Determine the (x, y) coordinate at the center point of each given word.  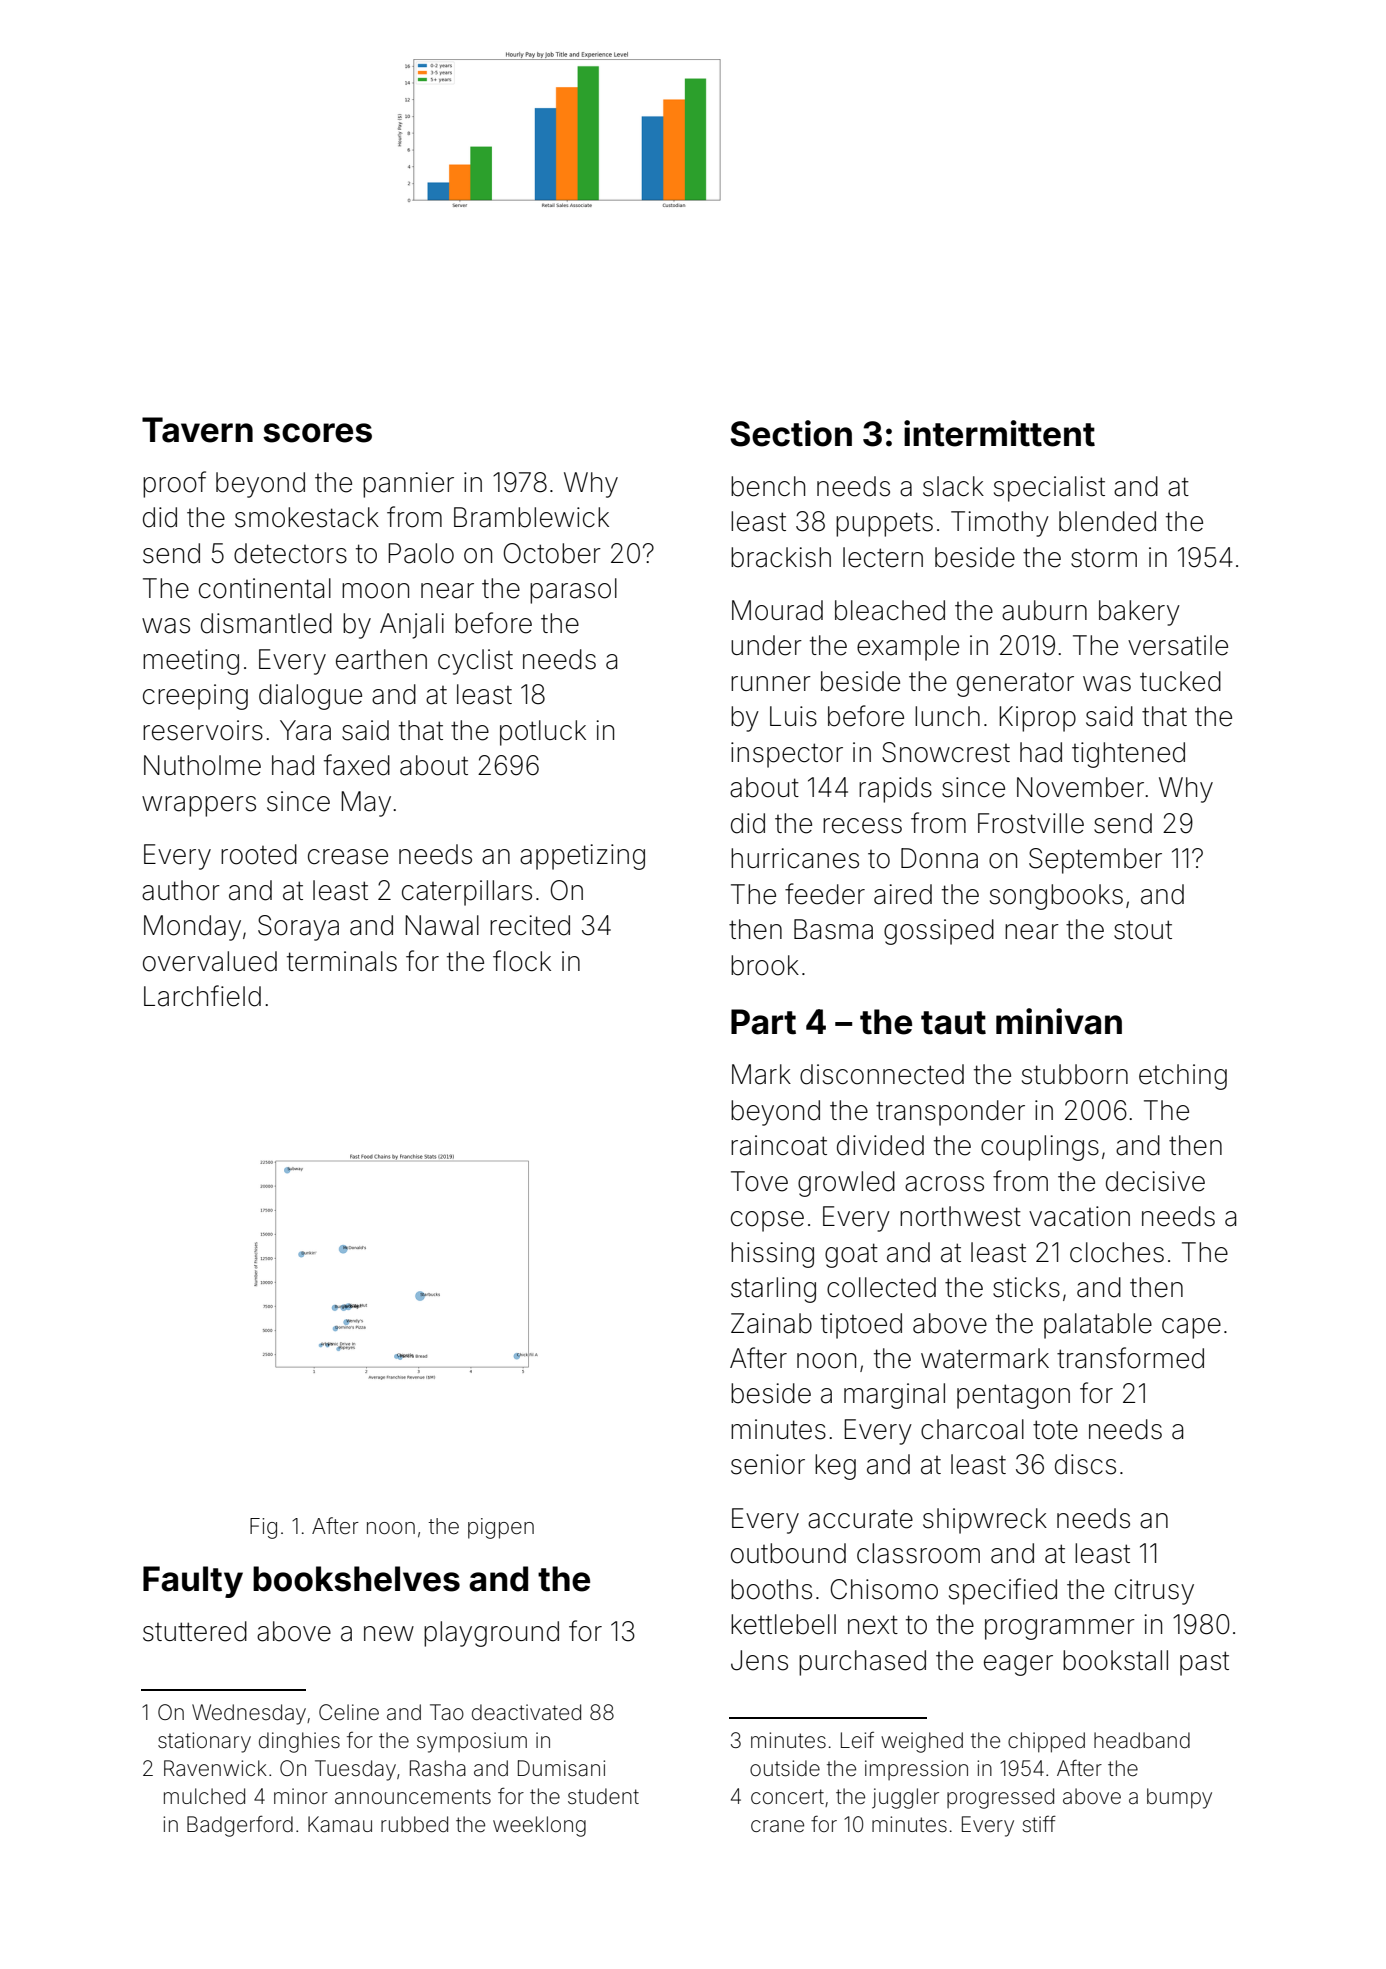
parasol (573, 591)
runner (771, 684)
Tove (759, 1181)
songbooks (1056, 897)
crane (777, 1826)
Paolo (421, 553)
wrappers (199, 806)
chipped (1046, 1742)
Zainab (771, 1323)
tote (1055, 1430)
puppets (884, 524)
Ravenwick (215, 1768)
